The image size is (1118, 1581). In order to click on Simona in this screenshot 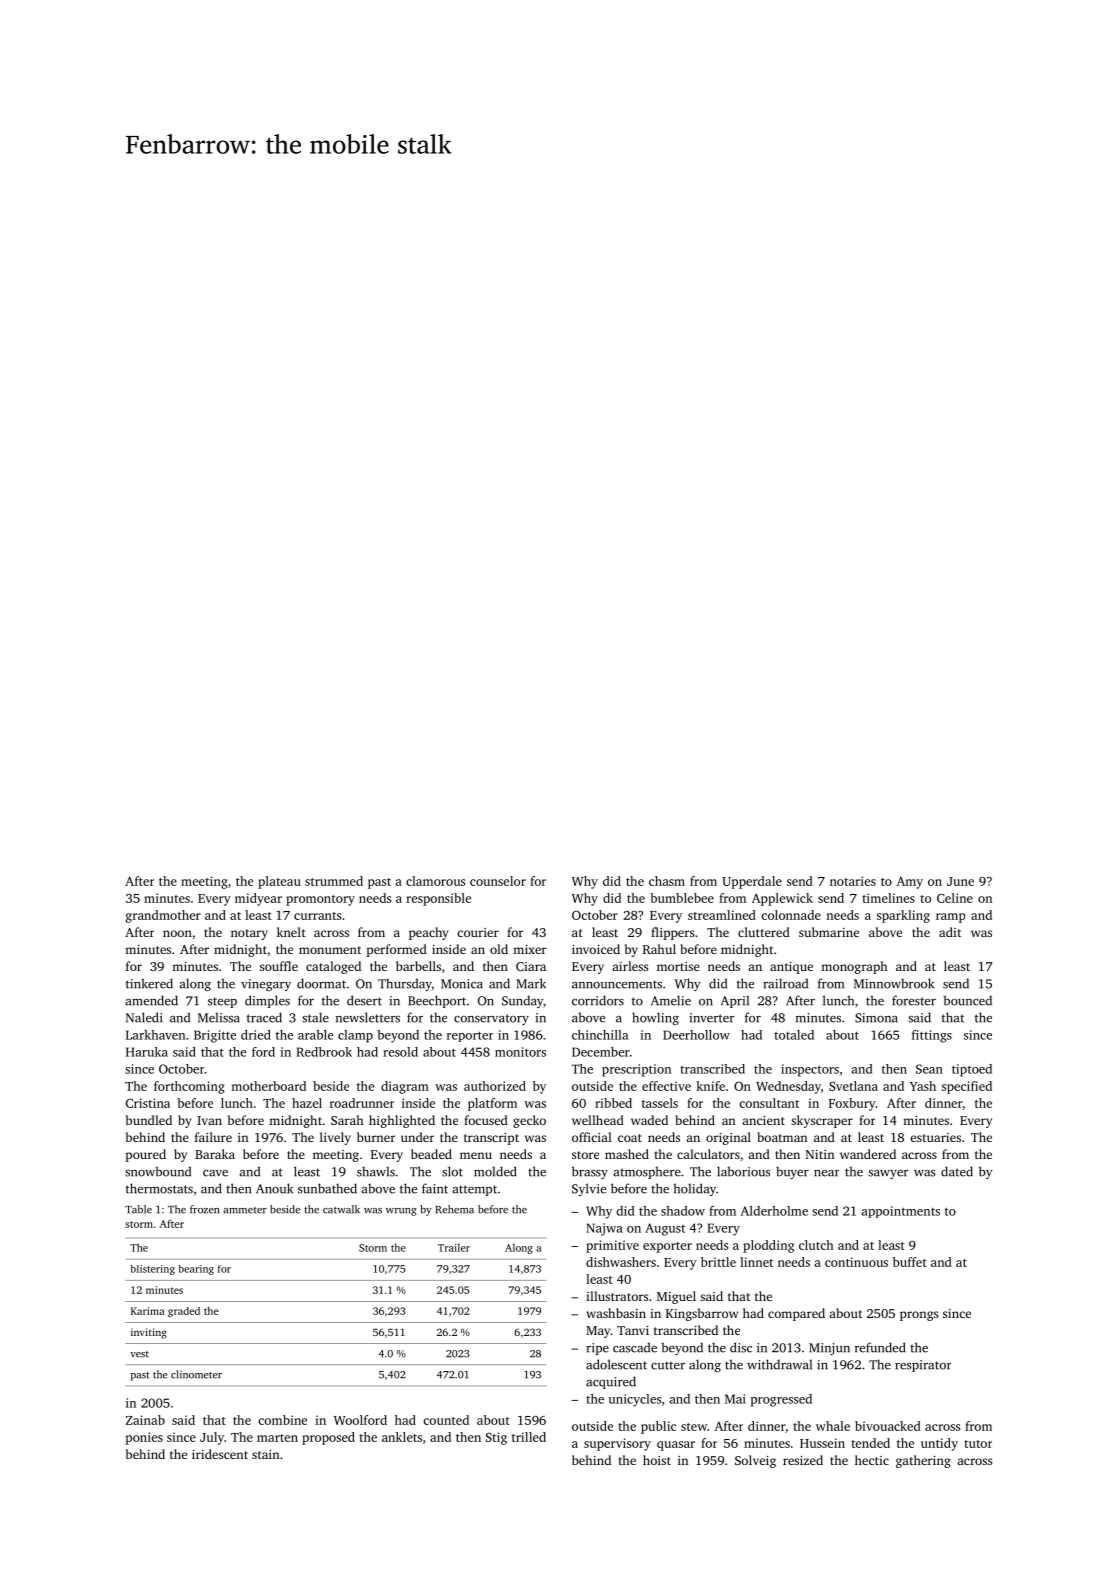, I will do `click(876, 1018)`.
